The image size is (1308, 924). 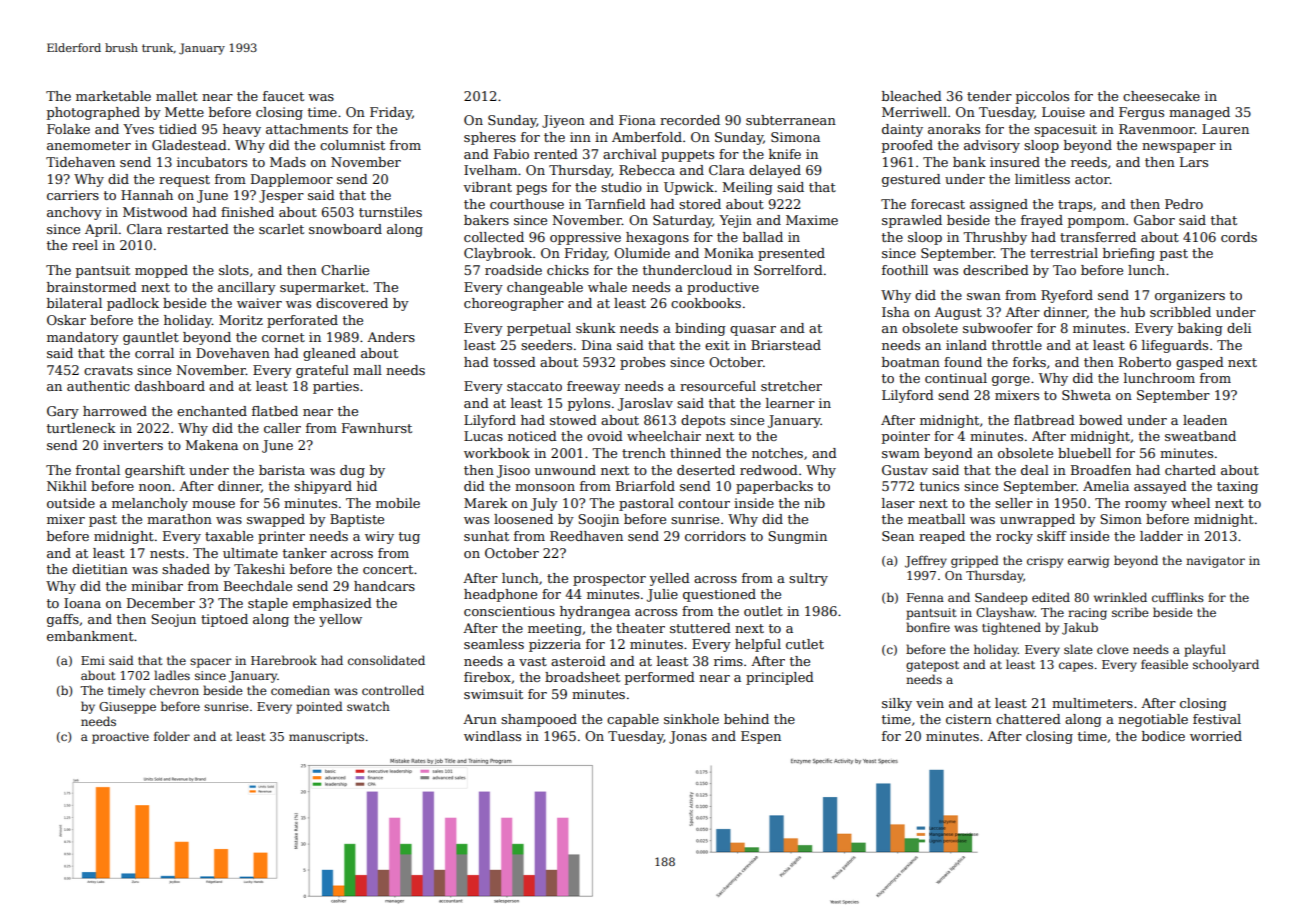 What do you see at coordinates (1161, 96) in the screenshot?
I see `cheesecake` at bounding box center [1161, 96].
